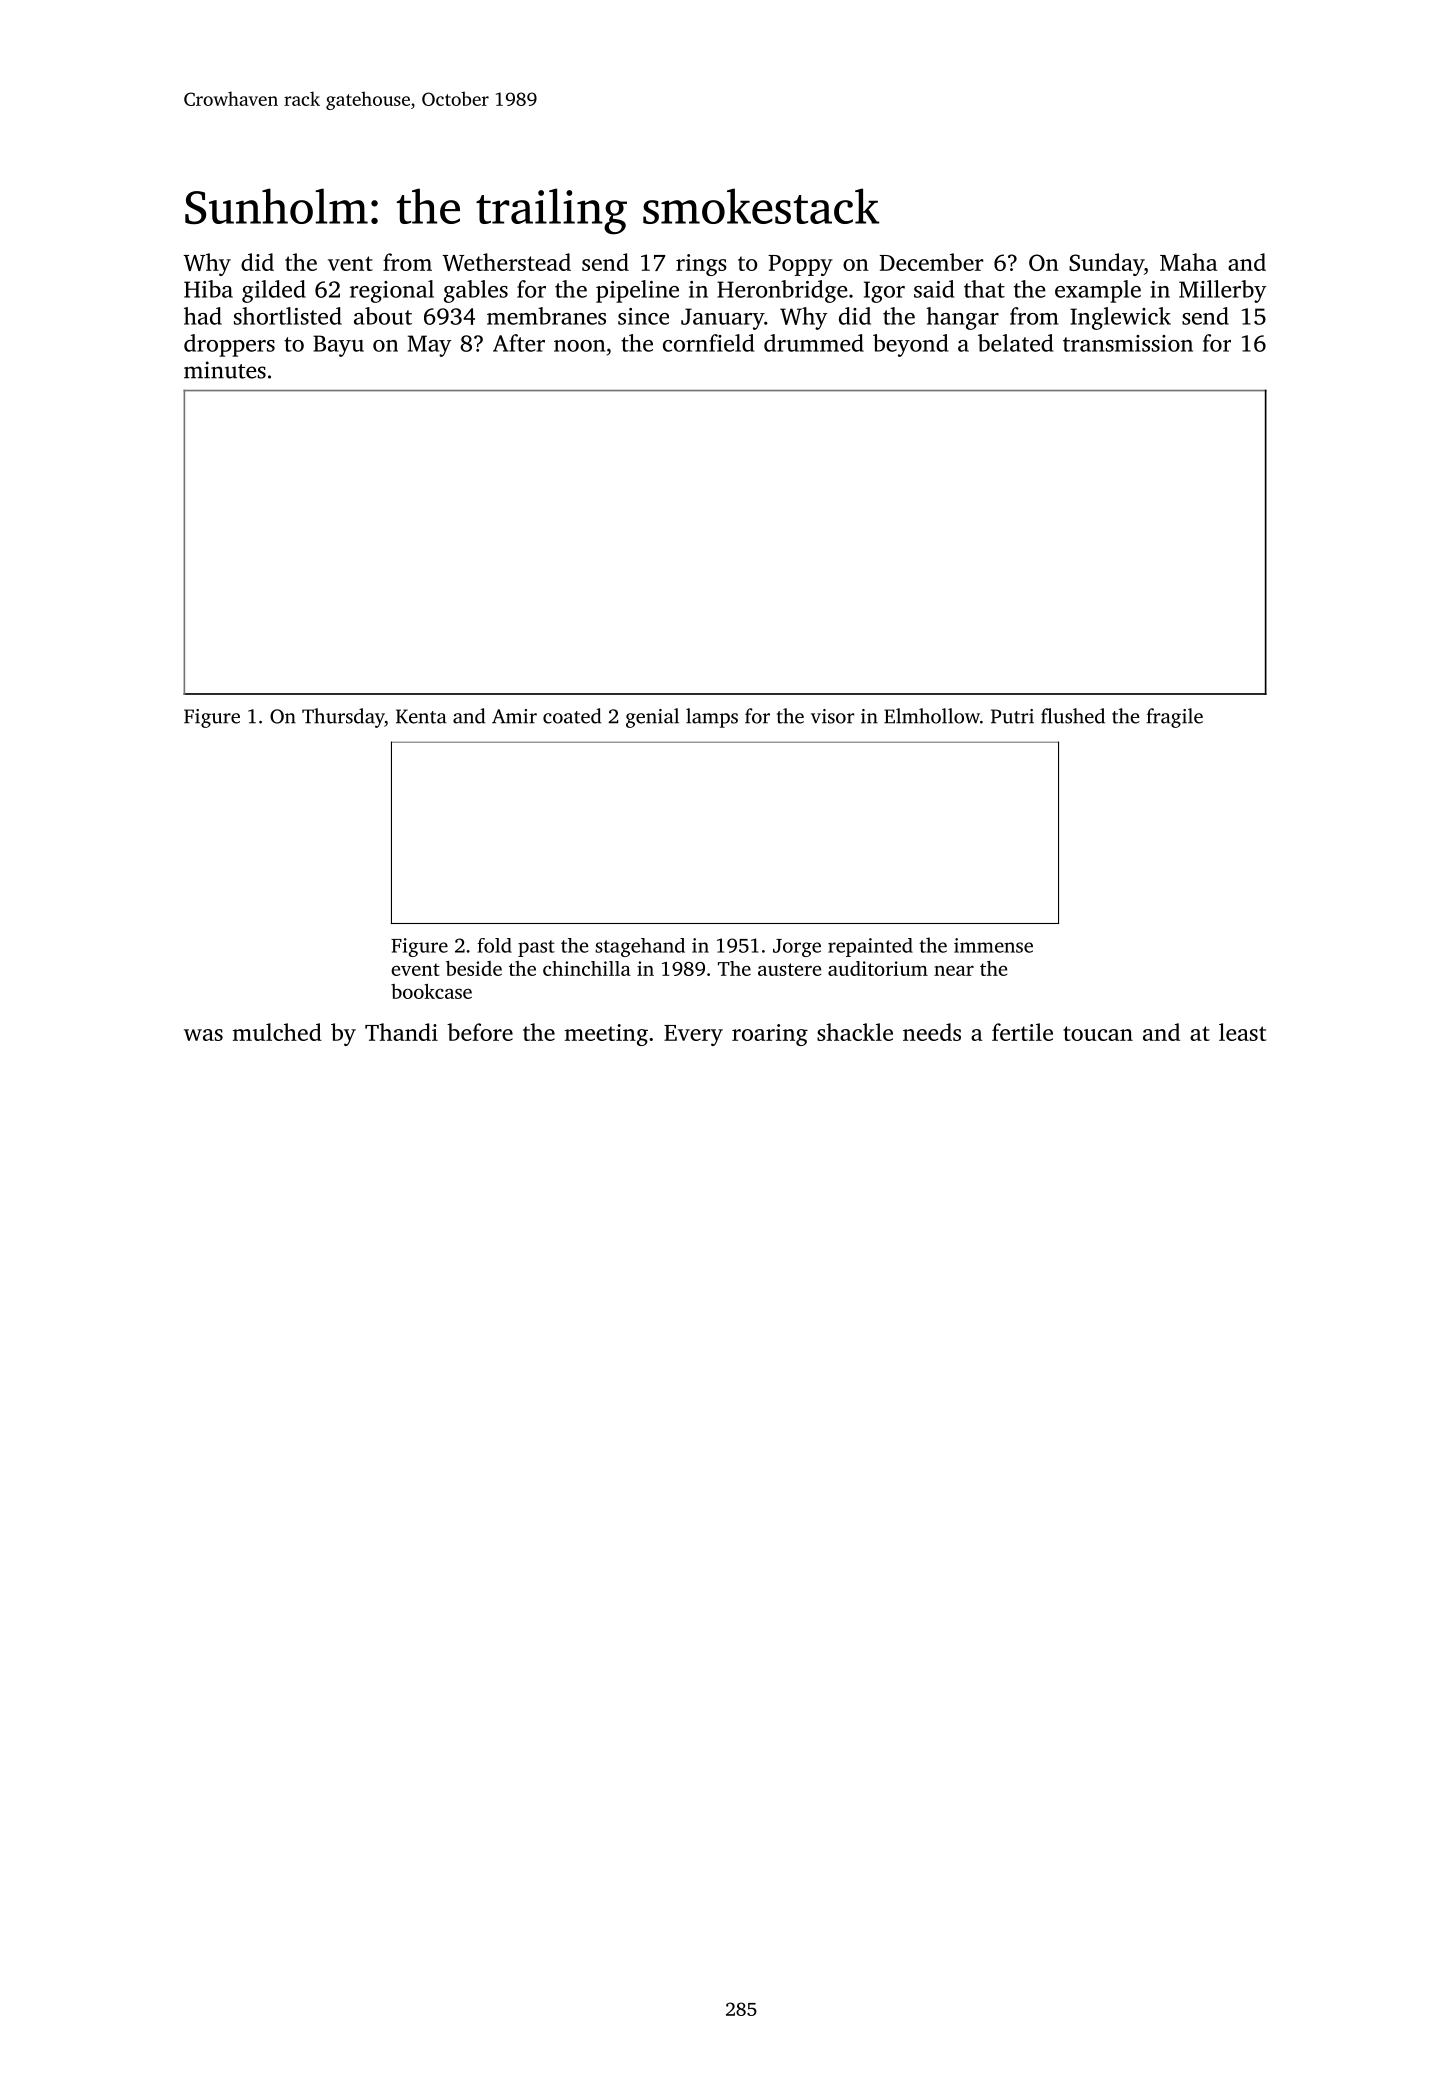 The width and height of the screenshot is (1450, 2100). I want to click on was, so click(203, 1035).
